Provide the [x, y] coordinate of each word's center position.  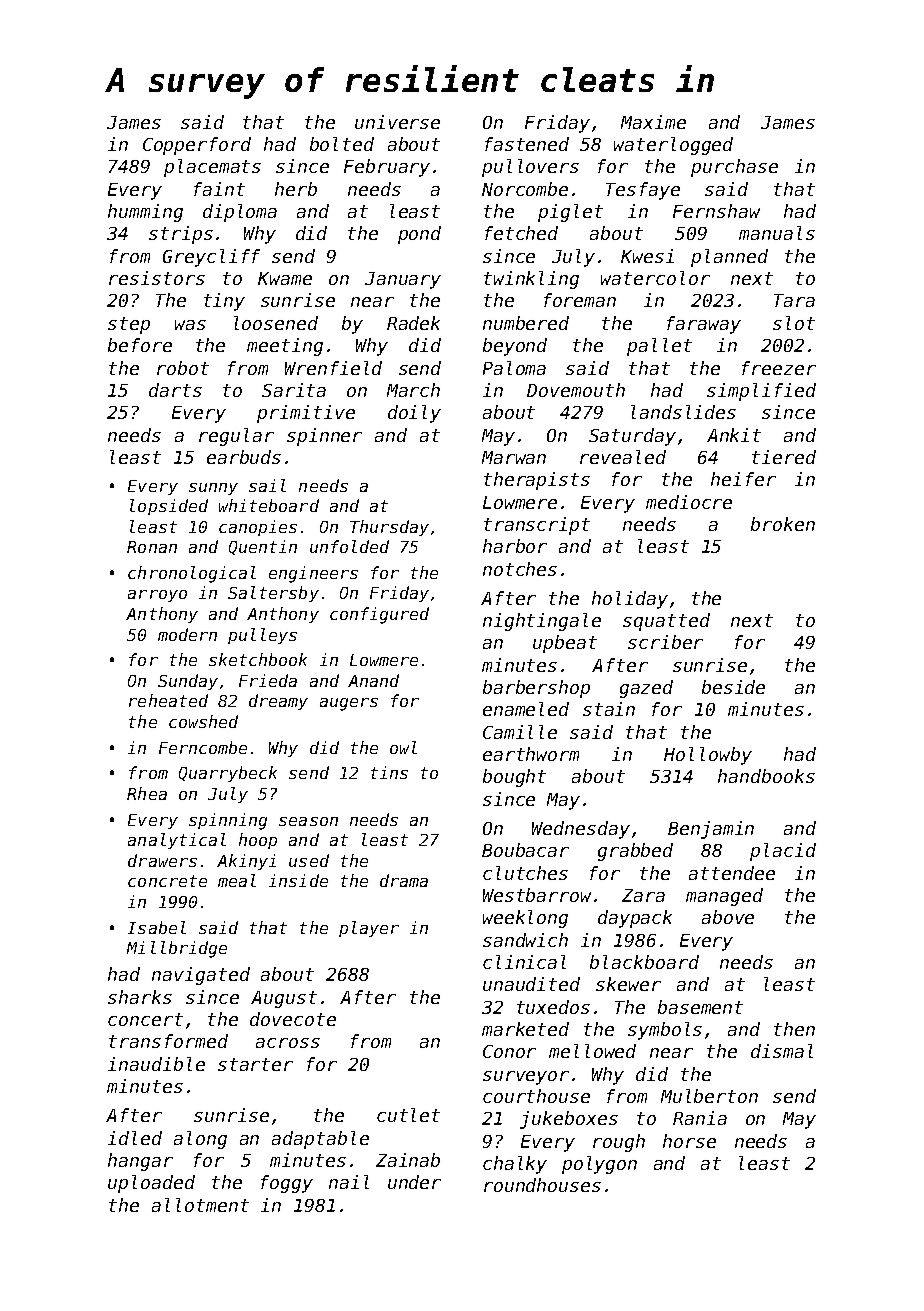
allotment [200, 1205]
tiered [784, 457]
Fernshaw [716, 211]
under [414, 1182]
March [413, 390]
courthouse [536, 1096]
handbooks [766, 776]
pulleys [262, 636]
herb [296, 189]
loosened [276, 323]
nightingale [542, 622]
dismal [782, 1051]
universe [397, 122]
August [284, 999]
